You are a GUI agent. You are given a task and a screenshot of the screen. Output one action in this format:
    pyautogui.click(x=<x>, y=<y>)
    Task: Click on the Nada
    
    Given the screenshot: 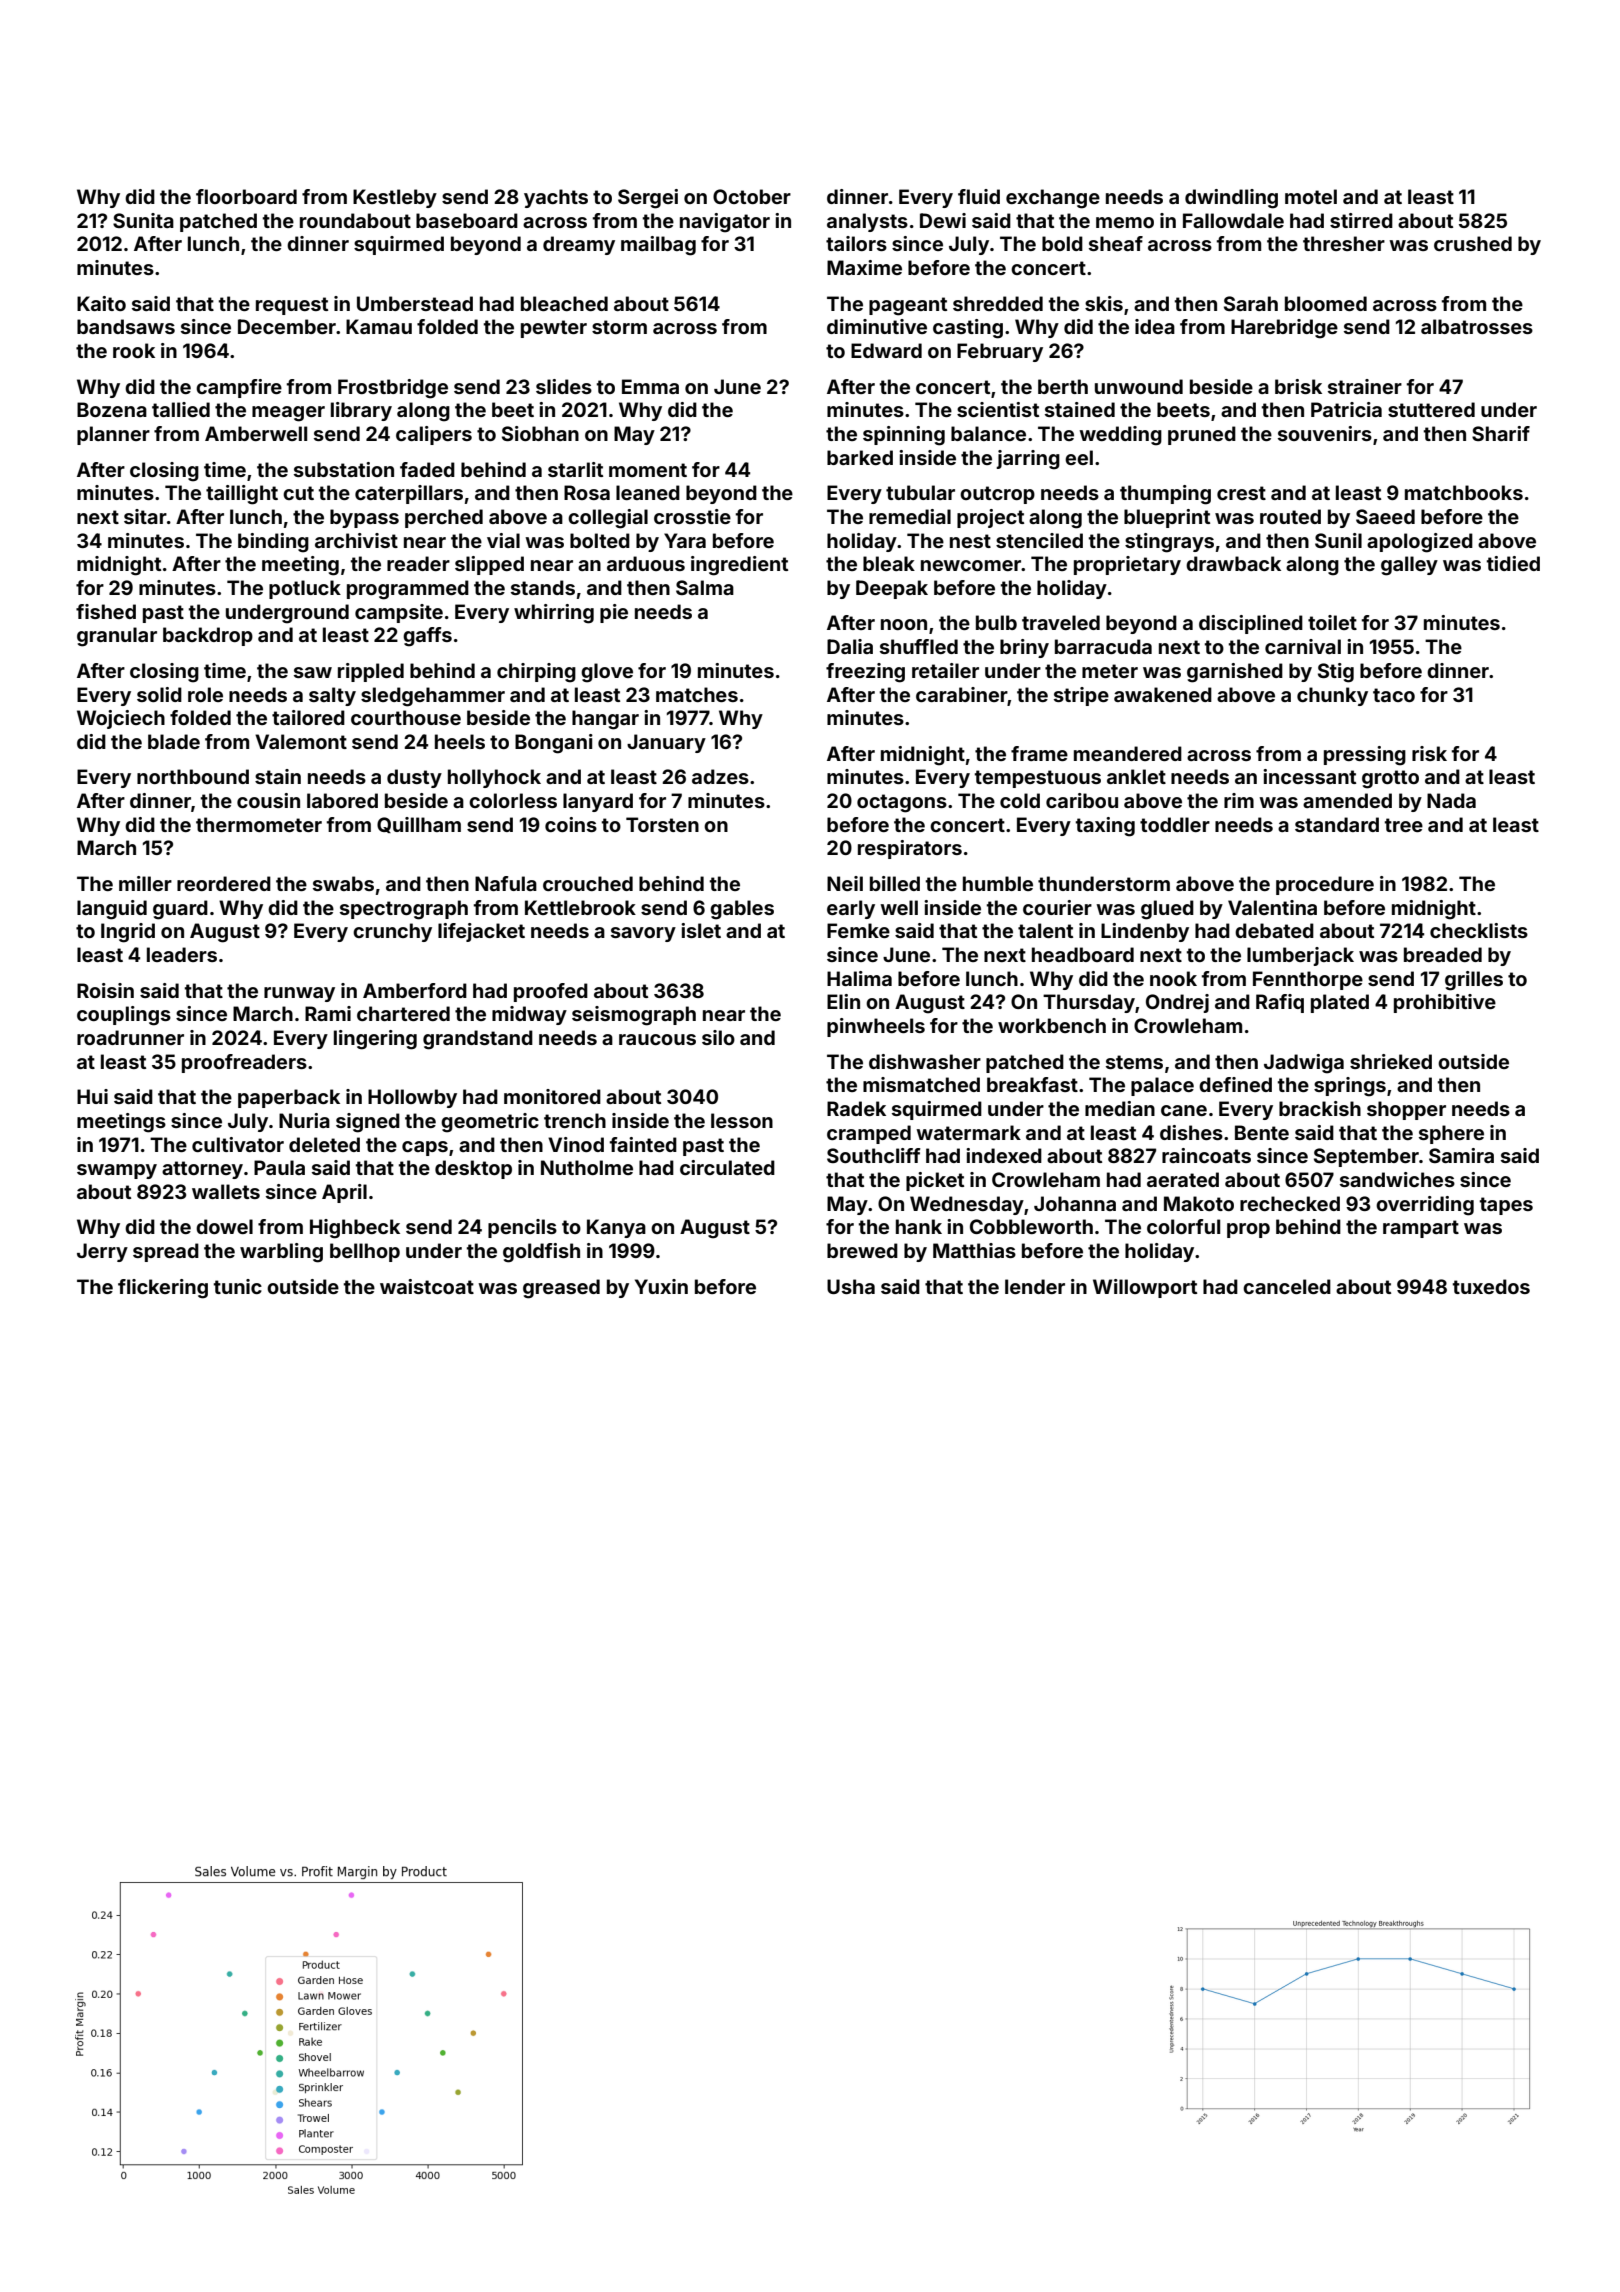 What is the action you would take?
    pyautogui.click(x=1451, y=800)
